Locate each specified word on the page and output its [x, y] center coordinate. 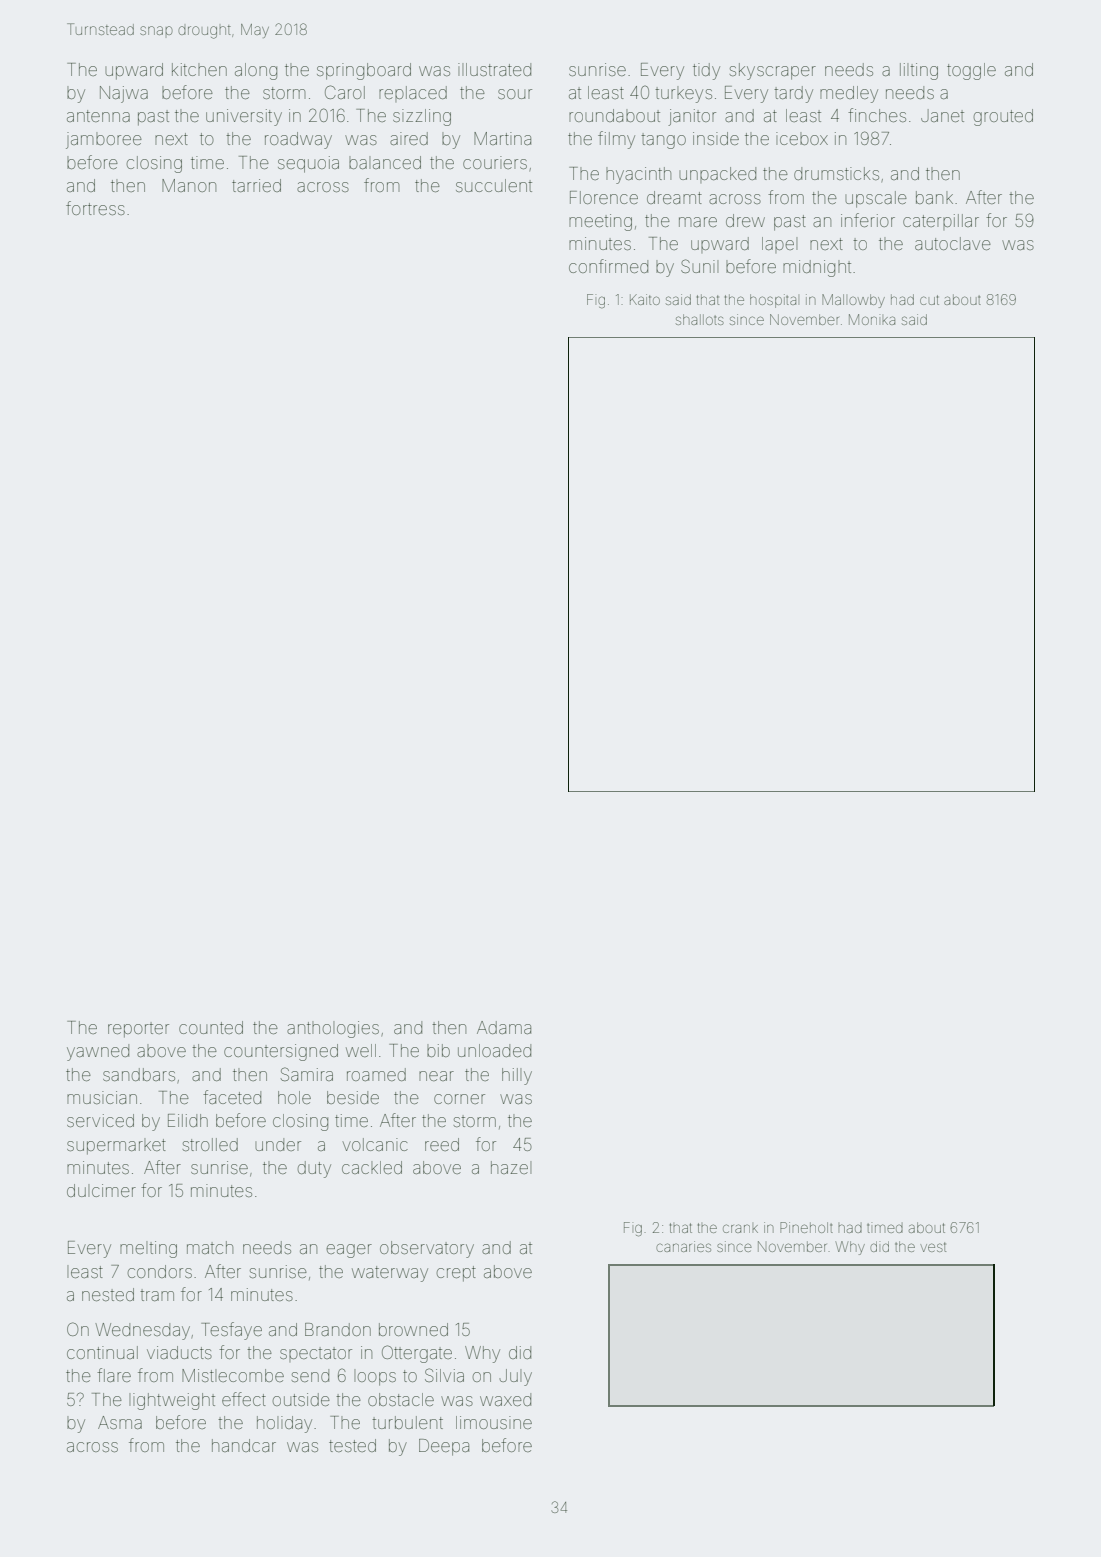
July [515, 1377]
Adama [504, 1027]
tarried [256, 185]
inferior [868, 220]
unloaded [494, 1050]
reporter [138, 1029]
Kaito [645, 299]
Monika [872, 319]
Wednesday [142, 1331]
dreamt [674, 197]
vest [933, 1247]
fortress [95, 208]
